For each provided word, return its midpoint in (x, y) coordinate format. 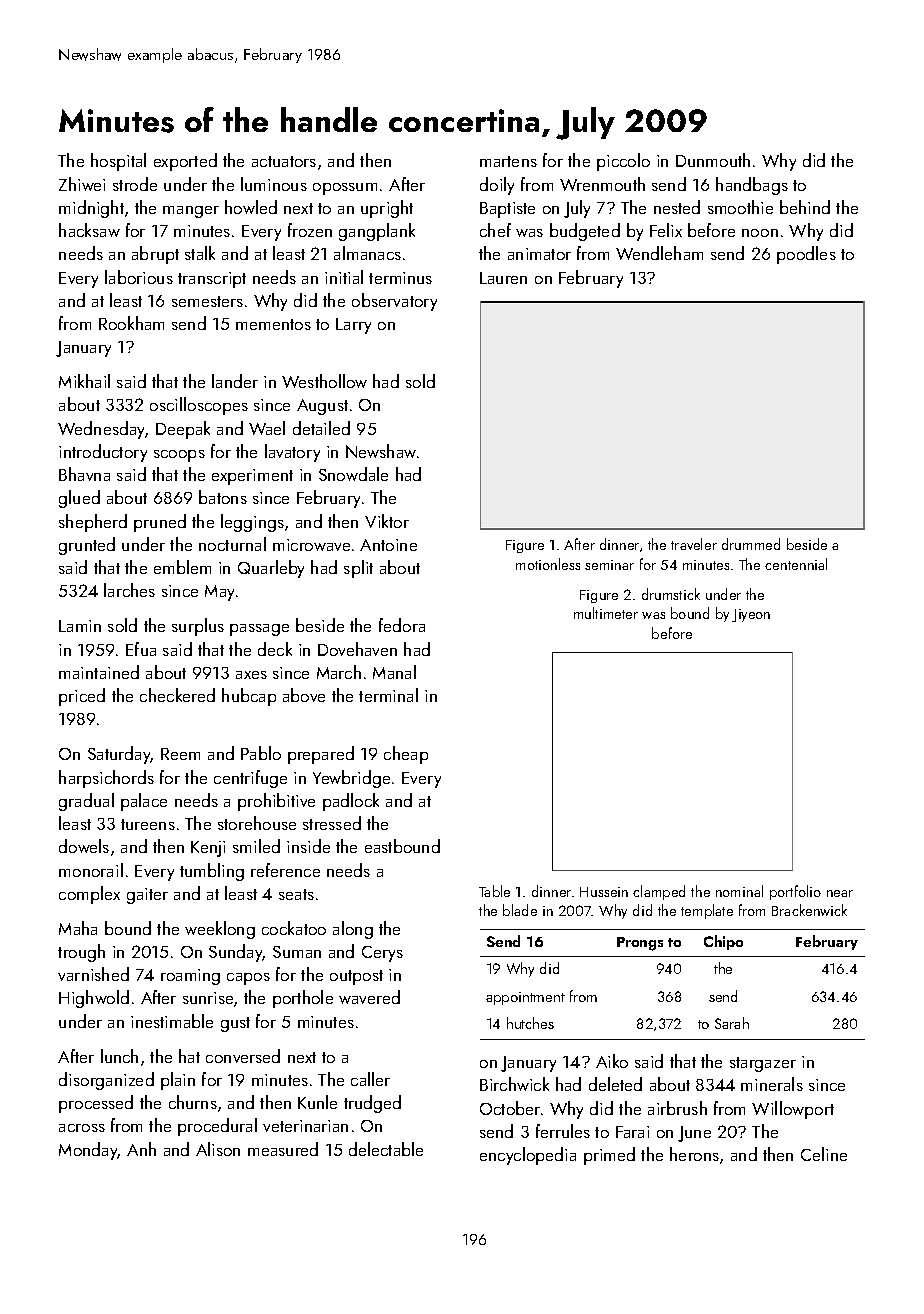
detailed (321, 428)
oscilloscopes (199, 406)
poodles (806, 255)
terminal (388, 695)
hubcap (249, 697)
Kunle (317, 1102)
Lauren (503, 278)
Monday (88, 1151)
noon (760, 233)
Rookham (131, 323)
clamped (659, 892)
